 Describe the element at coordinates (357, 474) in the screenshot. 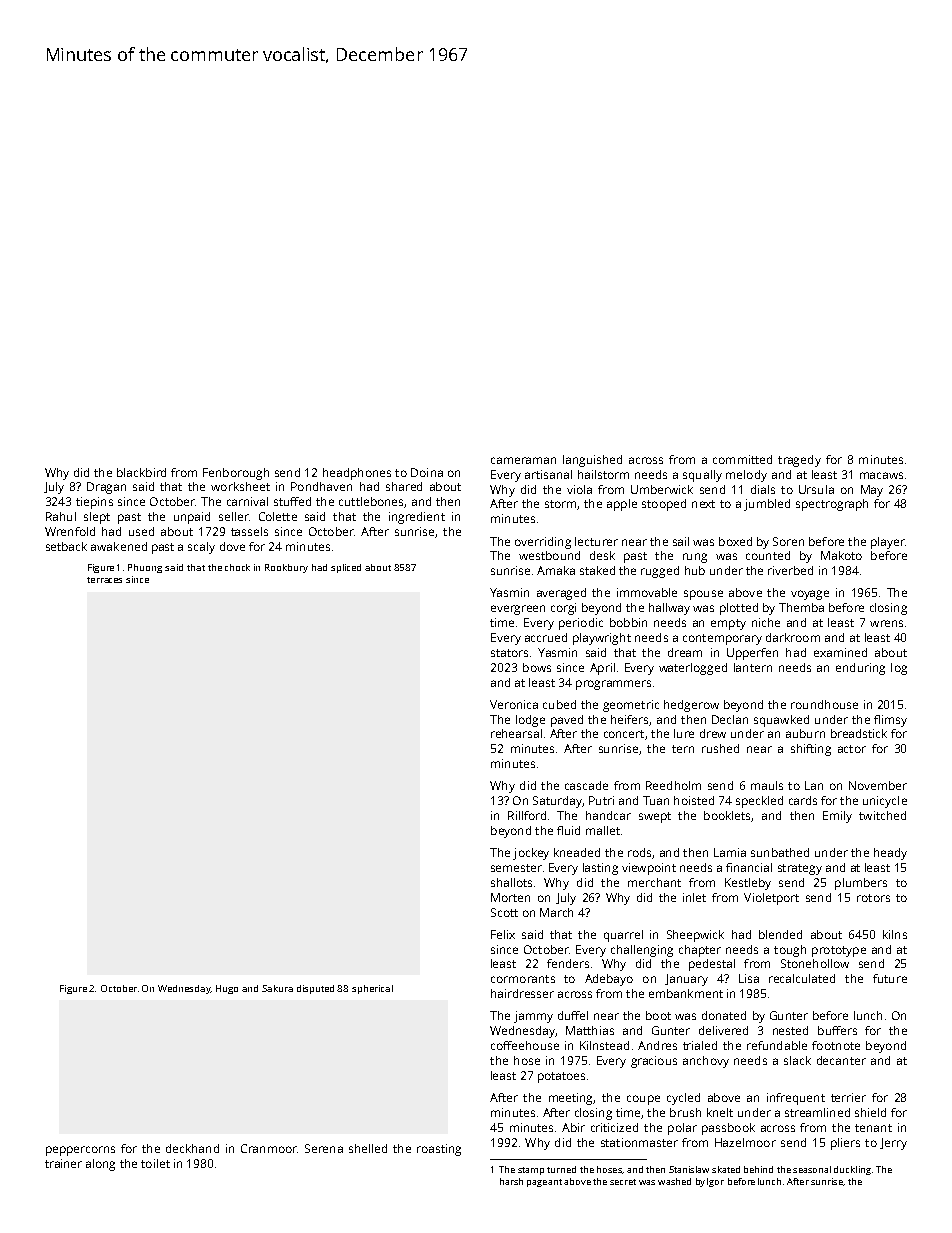

I see `headphones` at that location.
